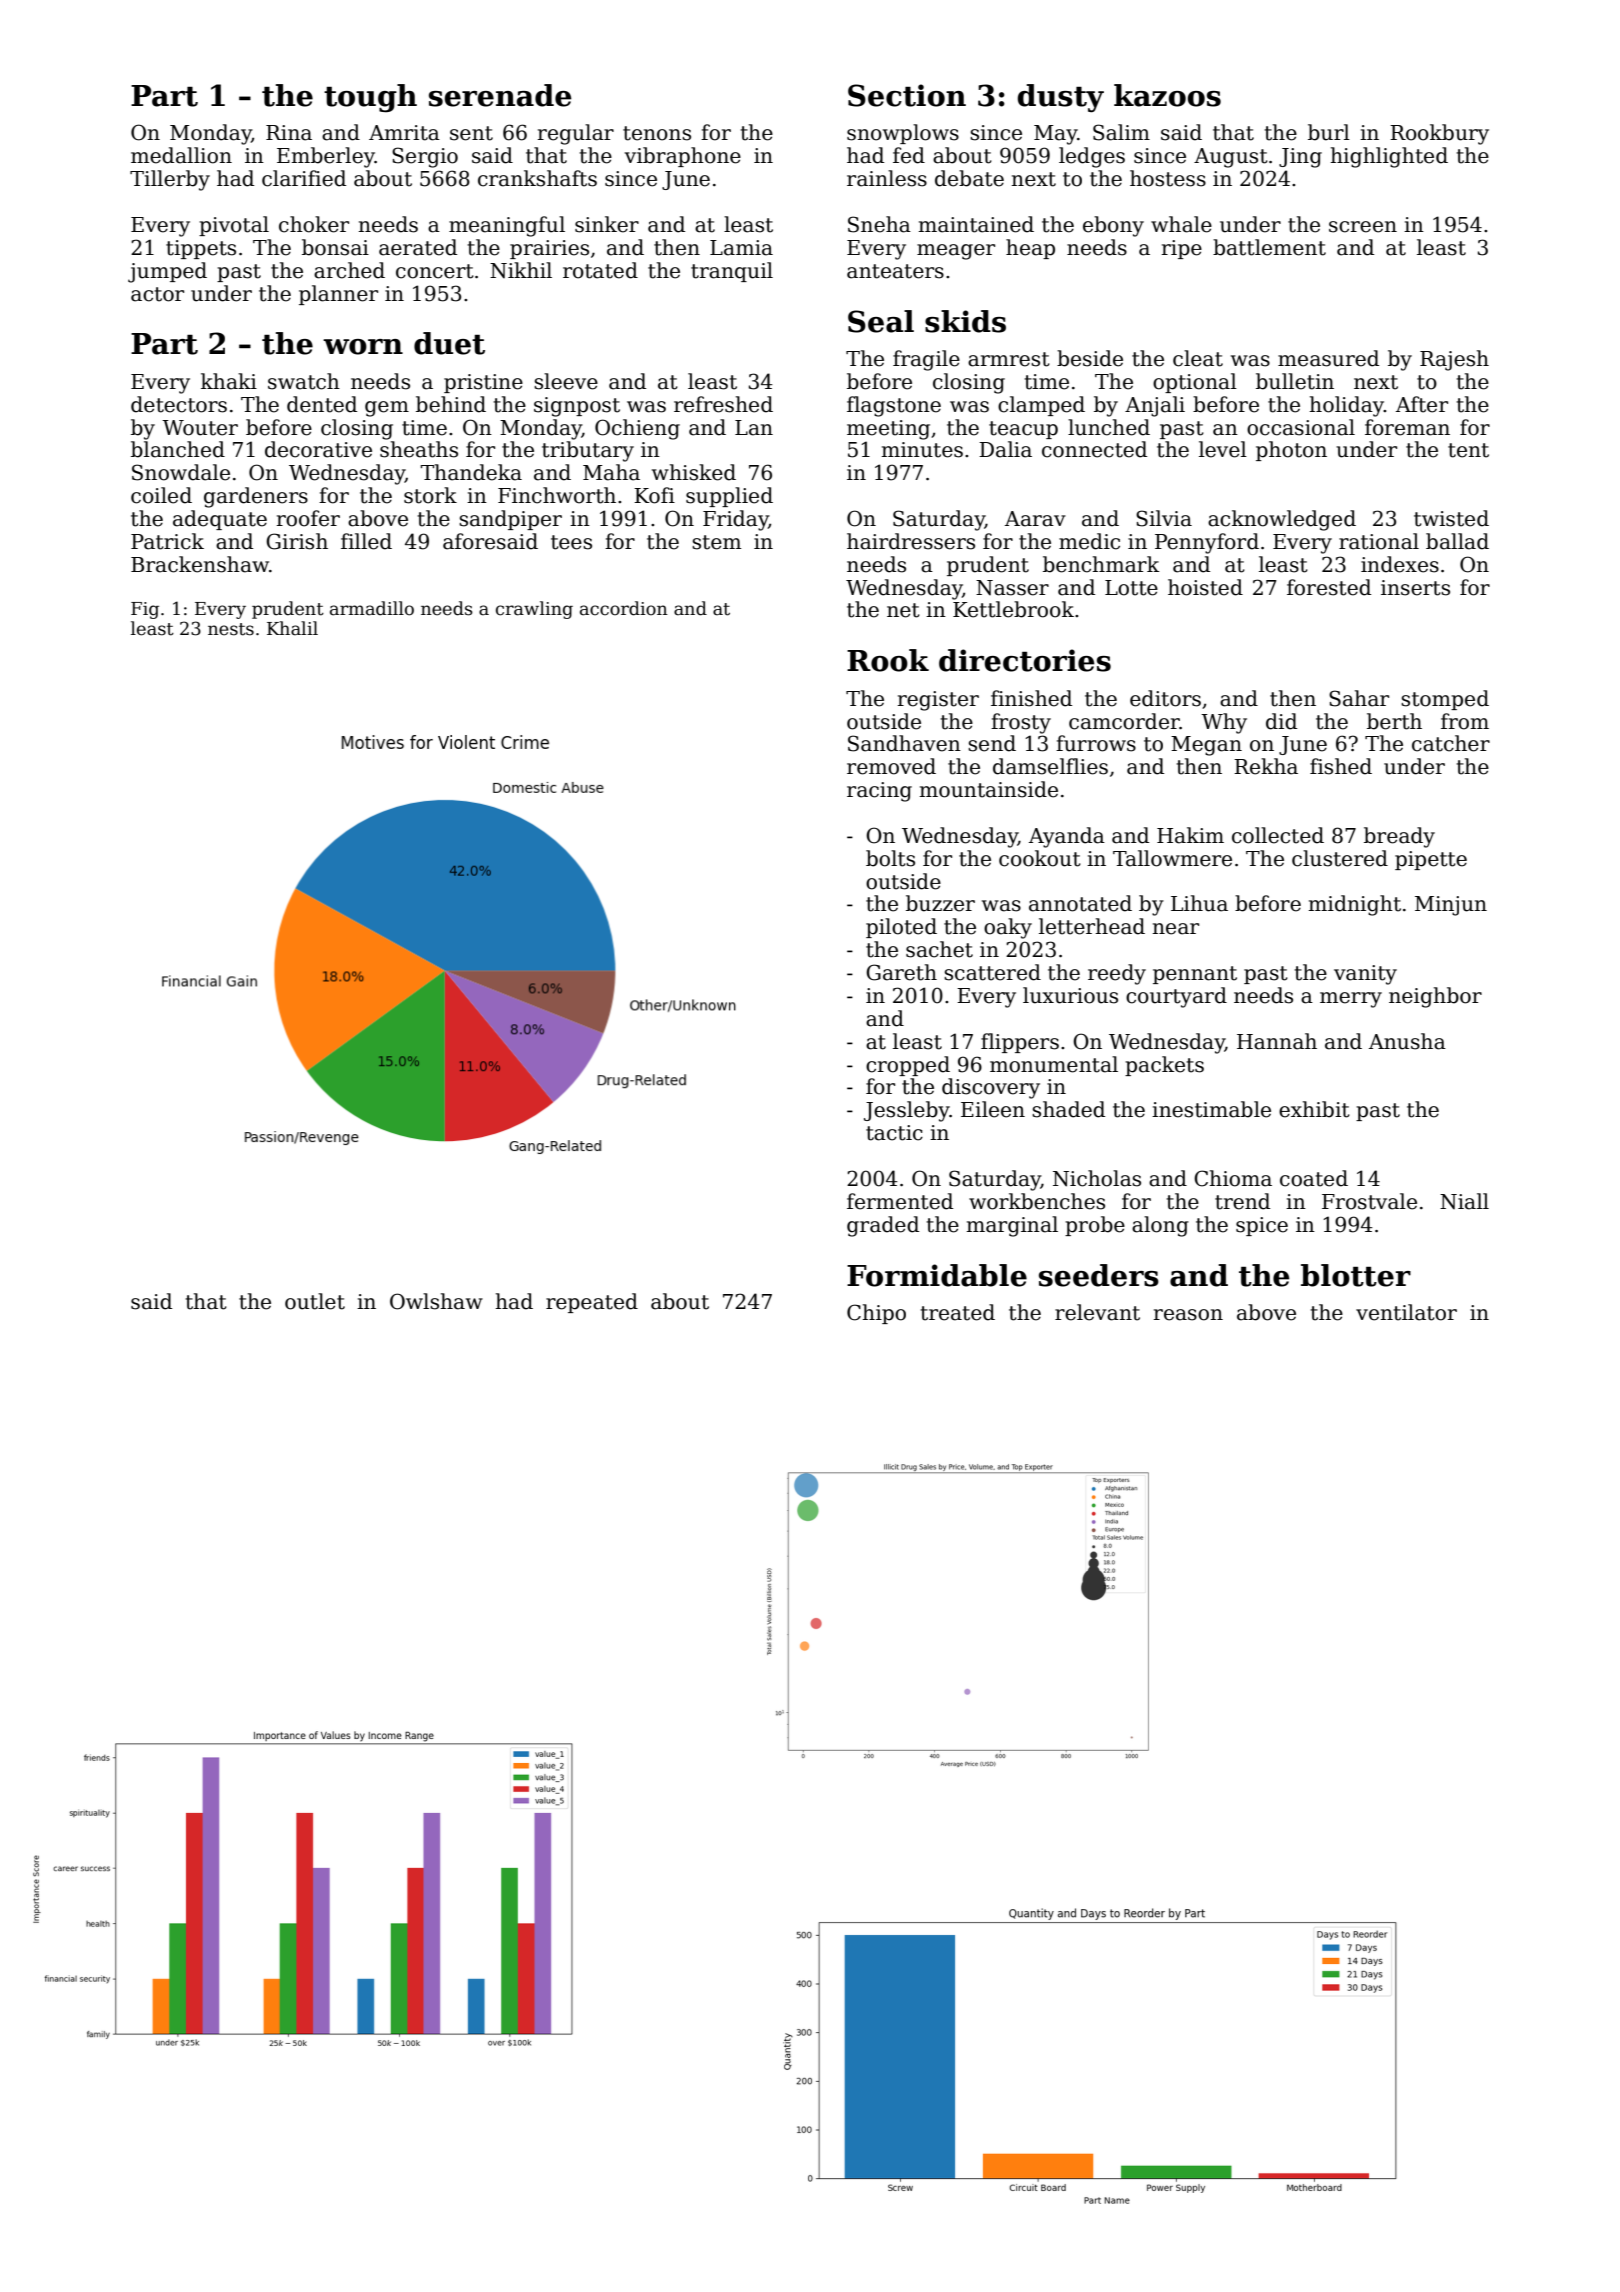 This image has width=1620, height=2292. Describe the element at coordinates (1092, 157) in the image. I see `ledges` at that location.
